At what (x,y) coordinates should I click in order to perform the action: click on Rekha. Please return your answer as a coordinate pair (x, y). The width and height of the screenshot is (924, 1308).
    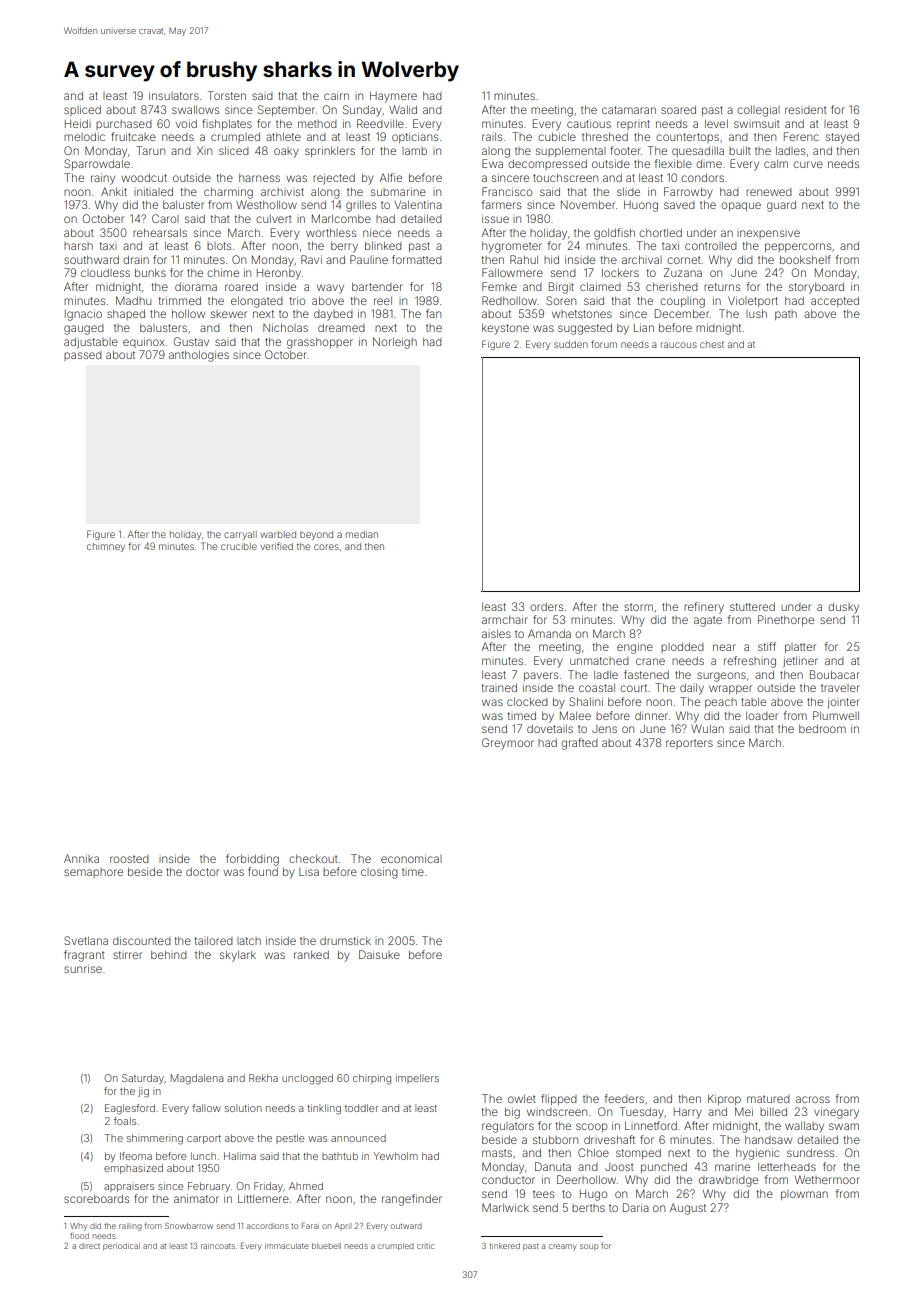
    Looking at the image, I should click on (263, 1078).
